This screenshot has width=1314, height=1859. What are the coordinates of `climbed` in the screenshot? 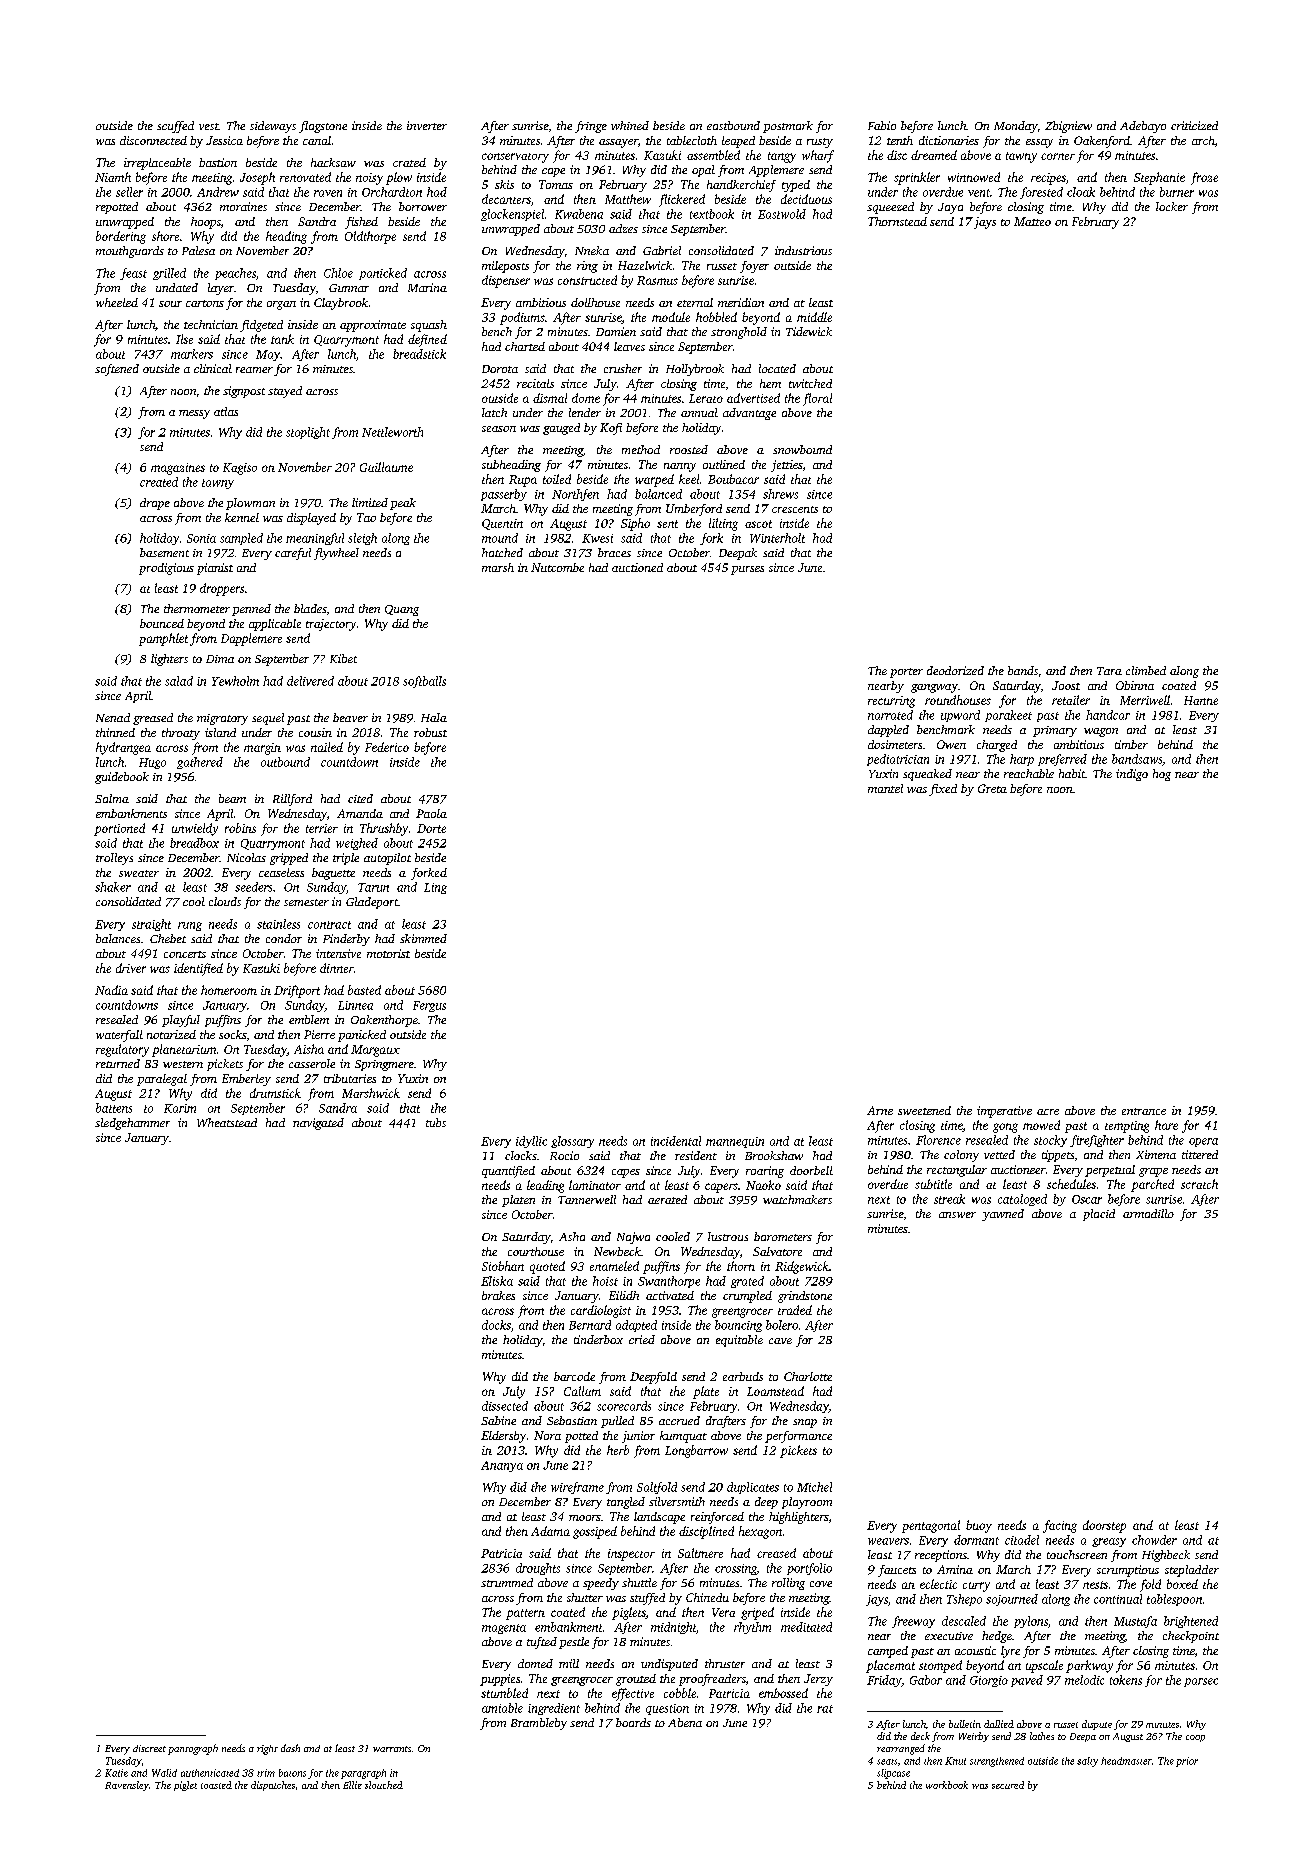 It's located at (1146, 670).
